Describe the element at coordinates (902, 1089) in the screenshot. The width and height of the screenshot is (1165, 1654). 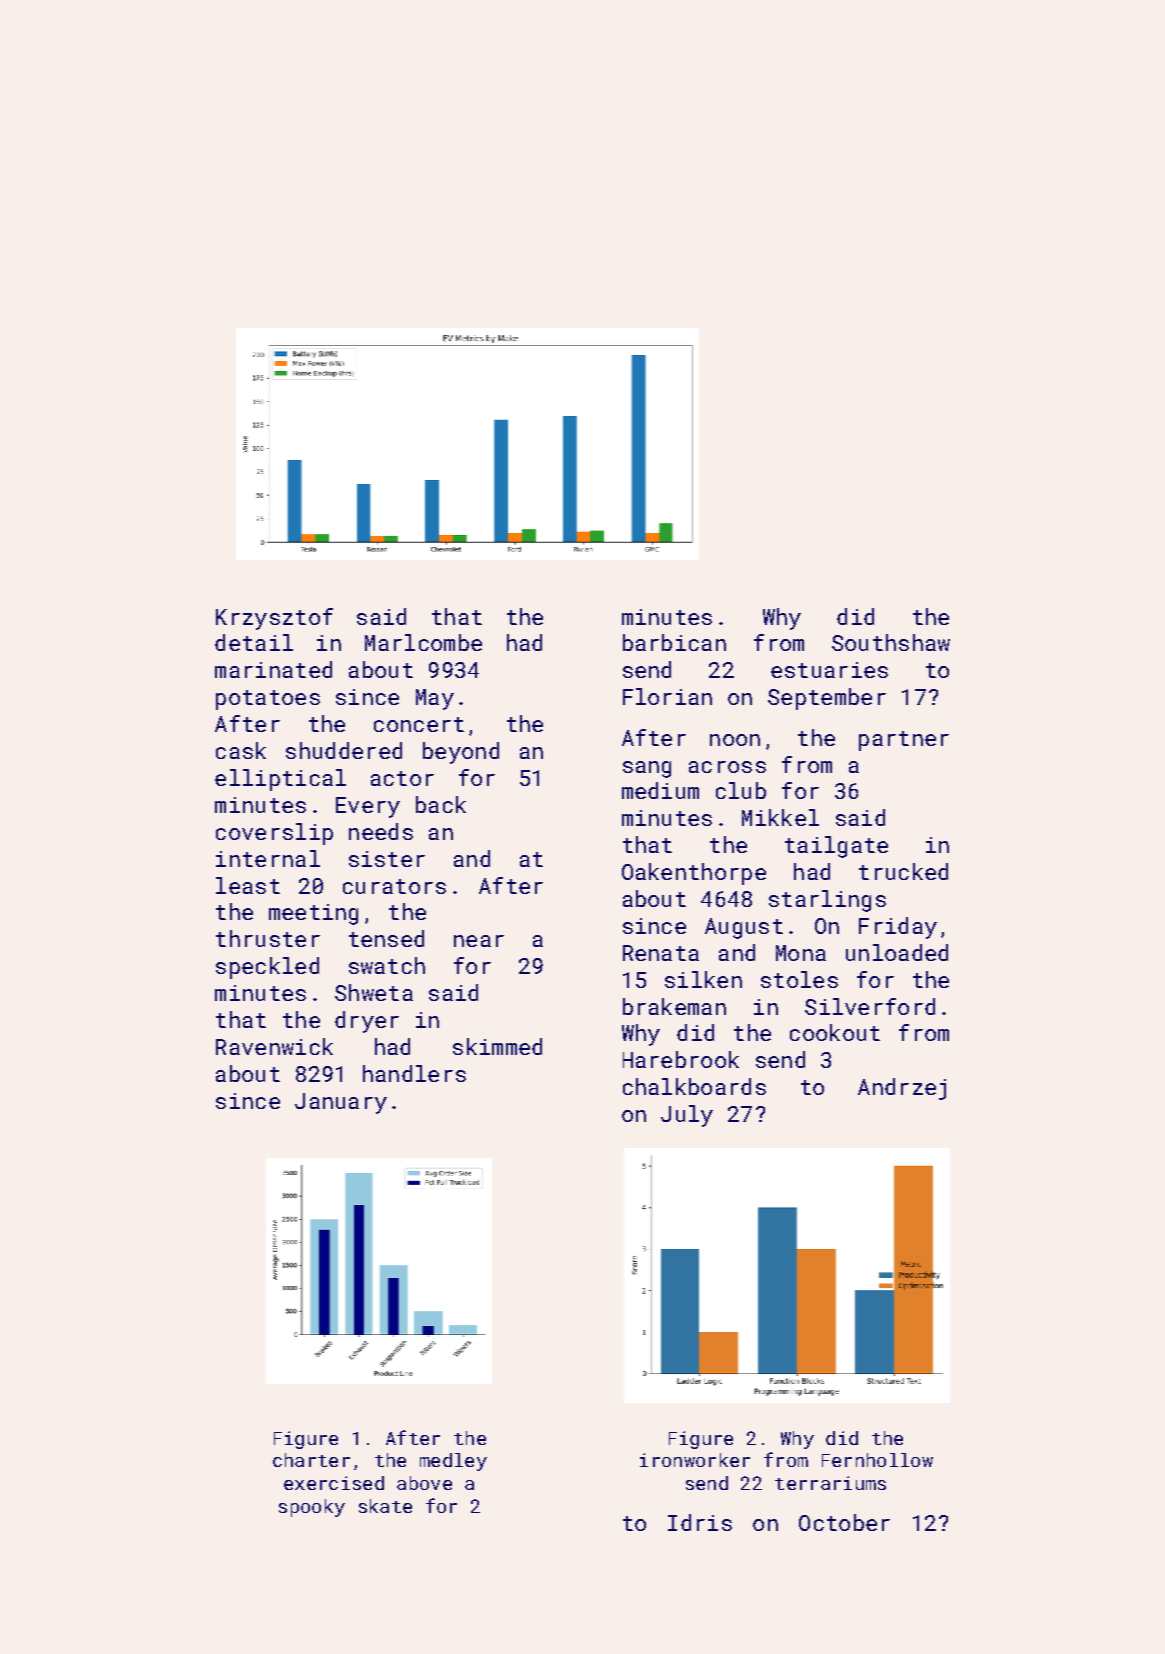
I see `Andrzej` at that location.
